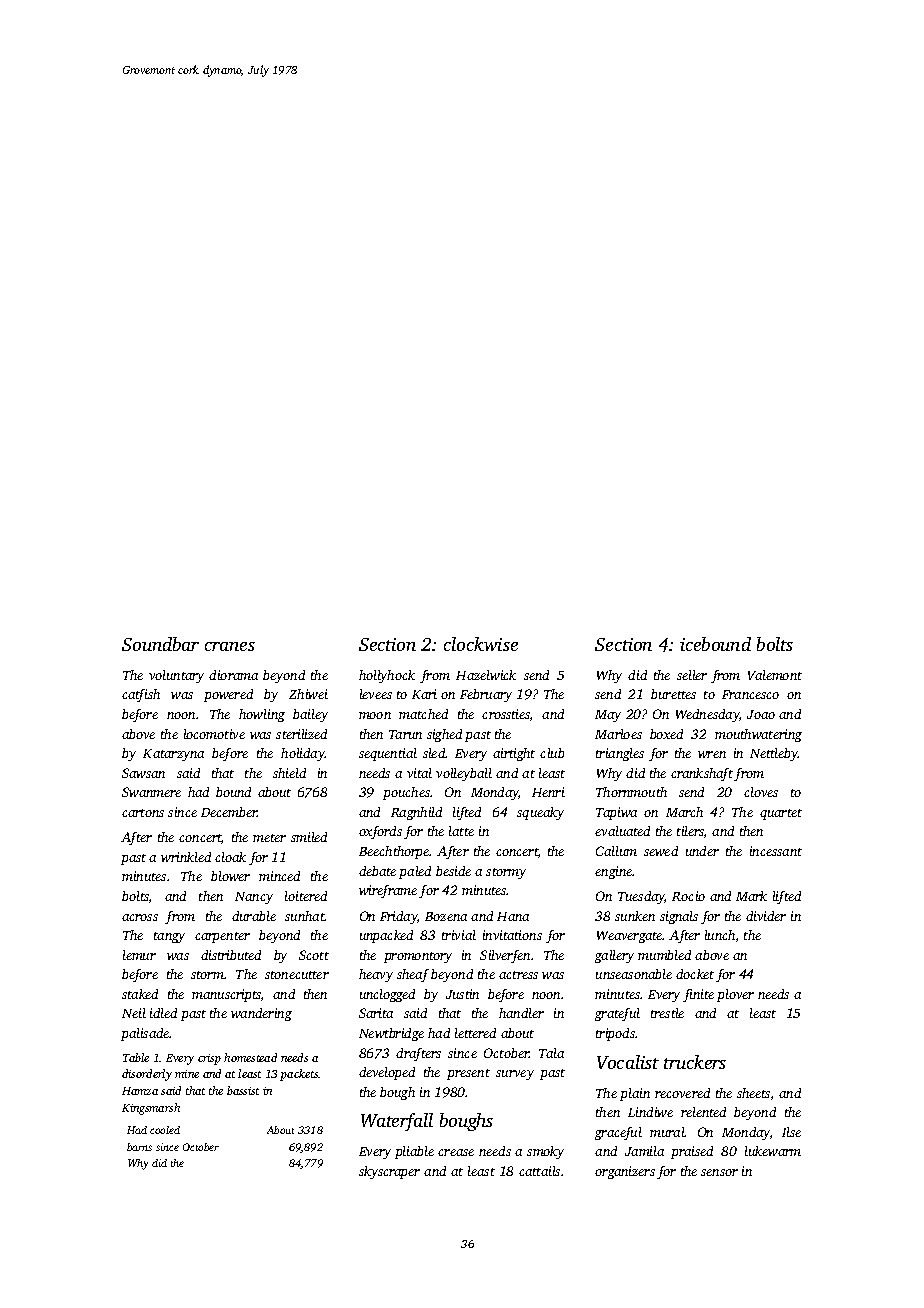  I want to click on Soundbar, so click(160, 644).
